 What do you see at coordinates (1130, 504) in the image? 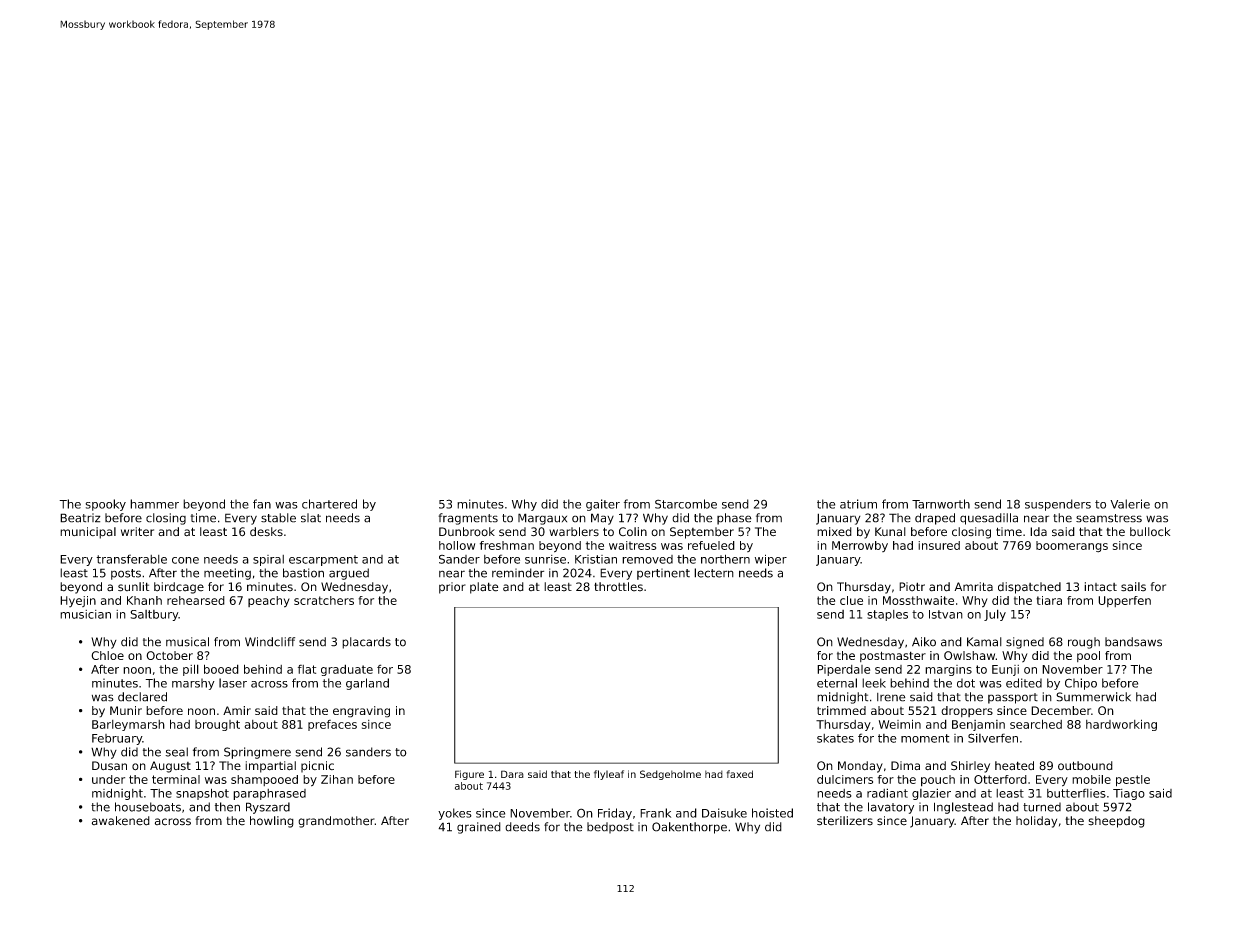
I see `Valerie` at bounding box center [1130, 504].
